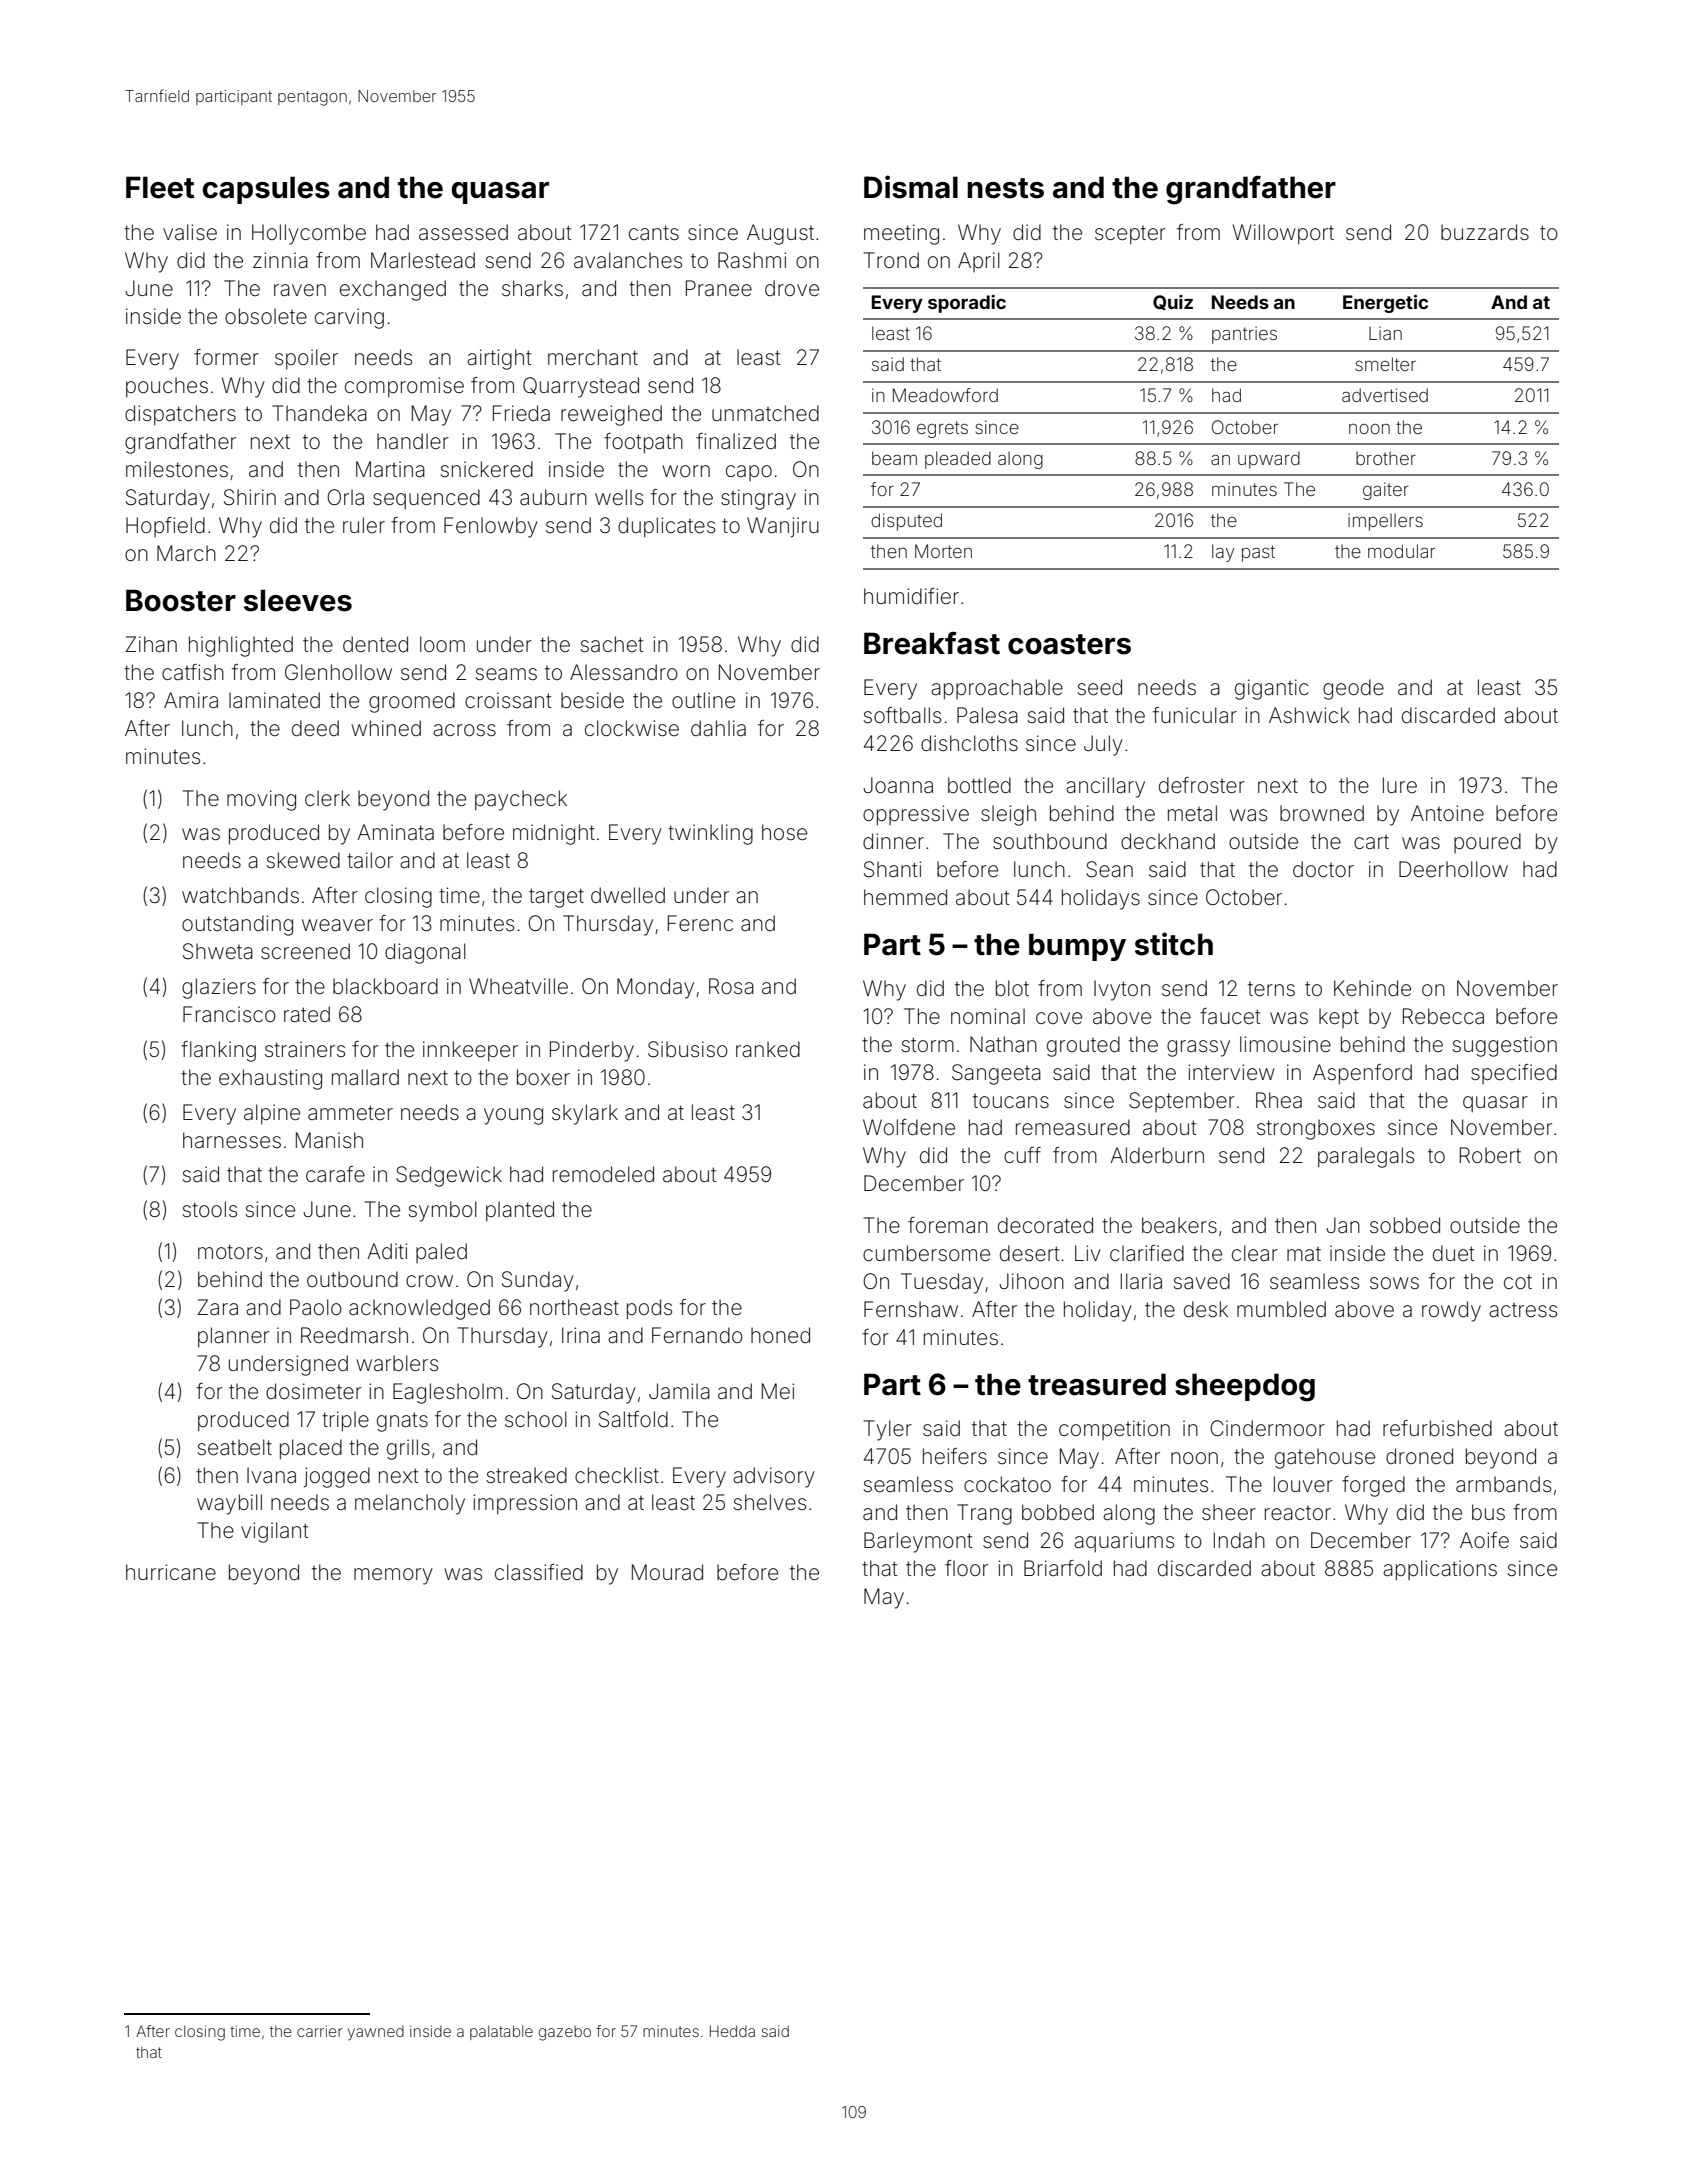  I want to click on palatable, so click(501, 2032).
